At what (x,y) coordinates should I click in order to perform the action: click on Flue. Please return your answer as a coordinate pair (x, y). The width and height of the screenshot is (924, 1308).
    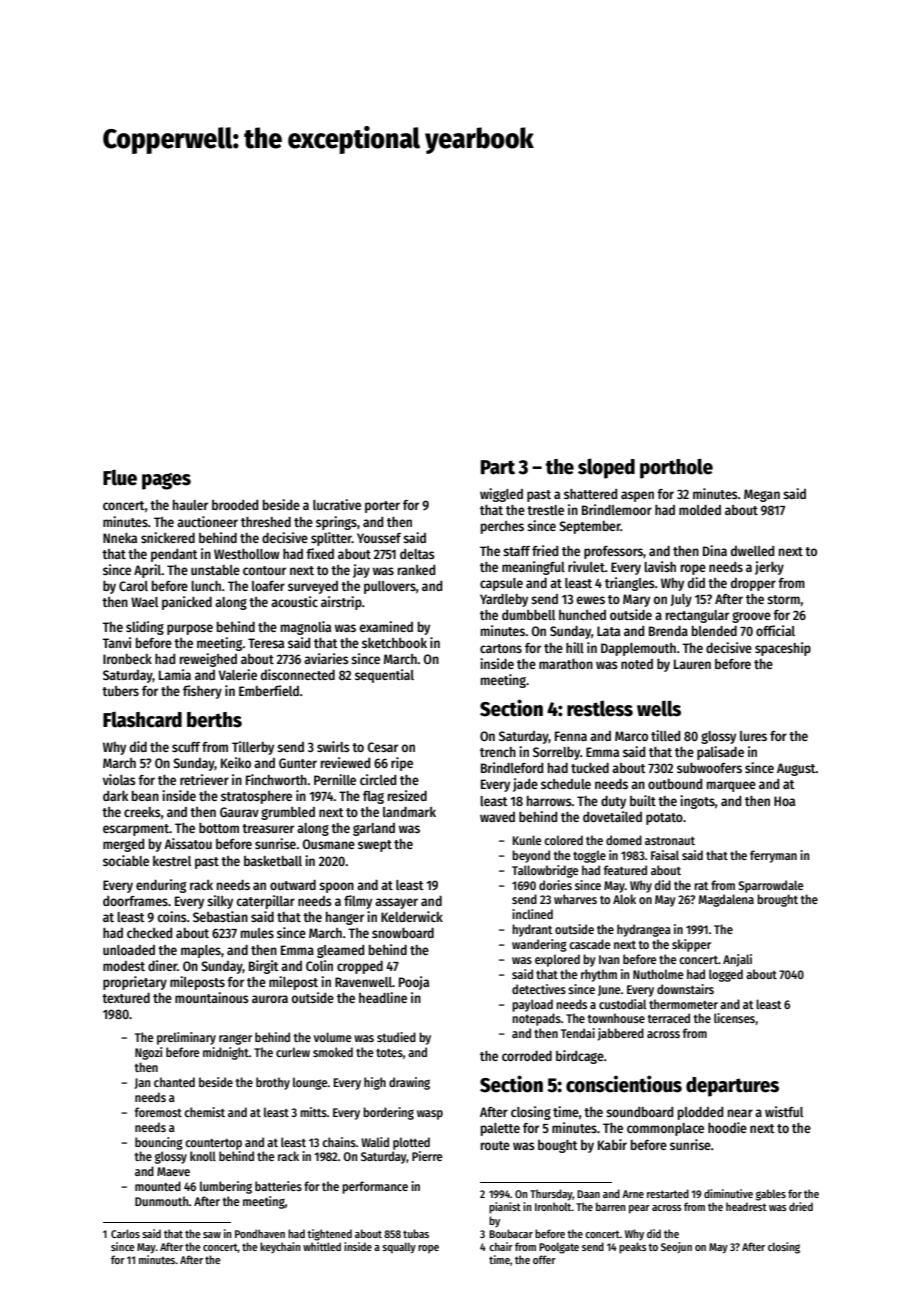
    Looking at the image, I should click on (120, 478).
